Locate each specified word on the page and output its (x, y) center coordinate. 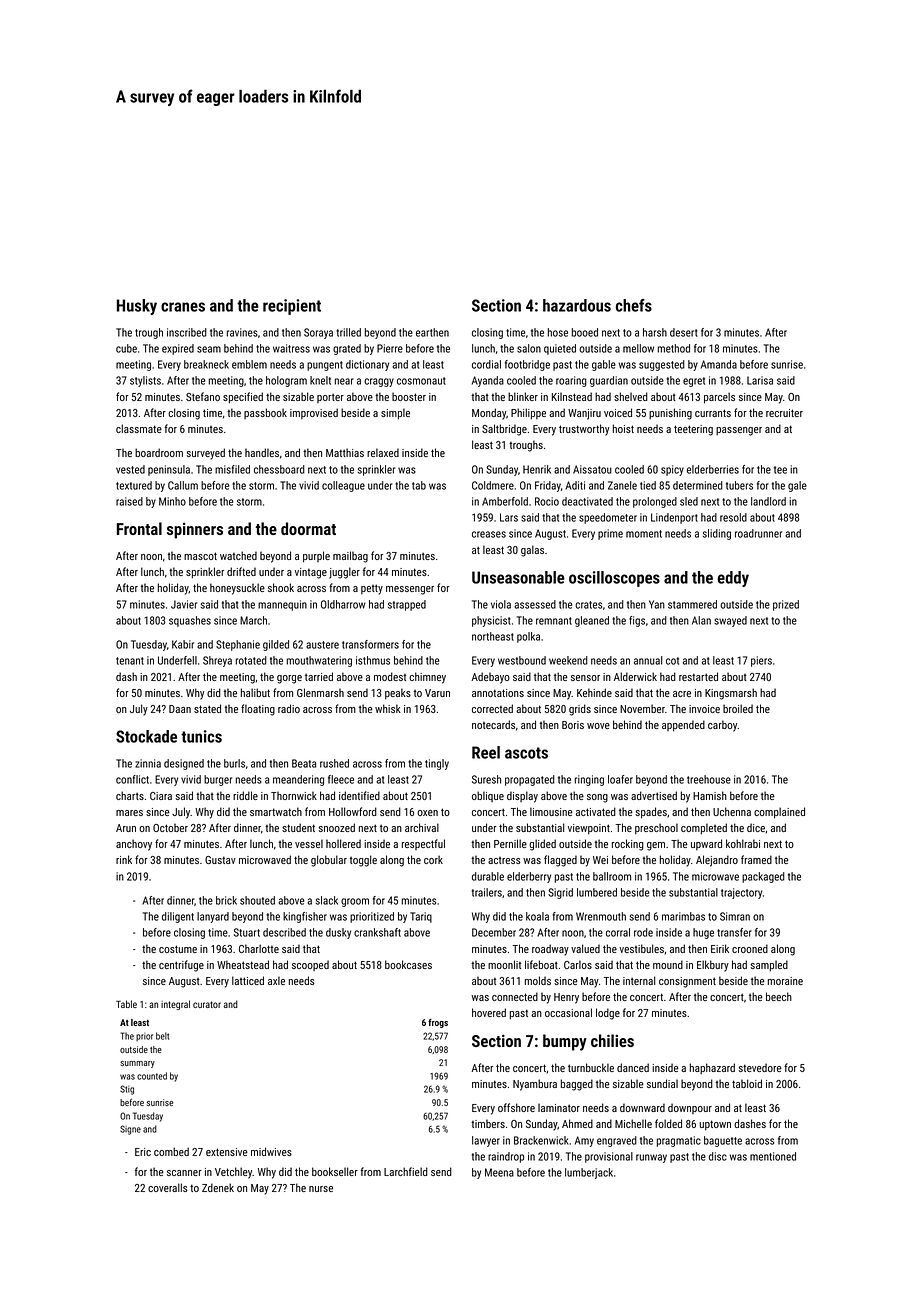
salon (529, 348)
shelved (631, 396)
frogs (438, 1023)
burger (218, 780)
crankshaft (377, 932)
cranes (183, 307)
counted (152, 1076)
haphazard (712, 1068)
